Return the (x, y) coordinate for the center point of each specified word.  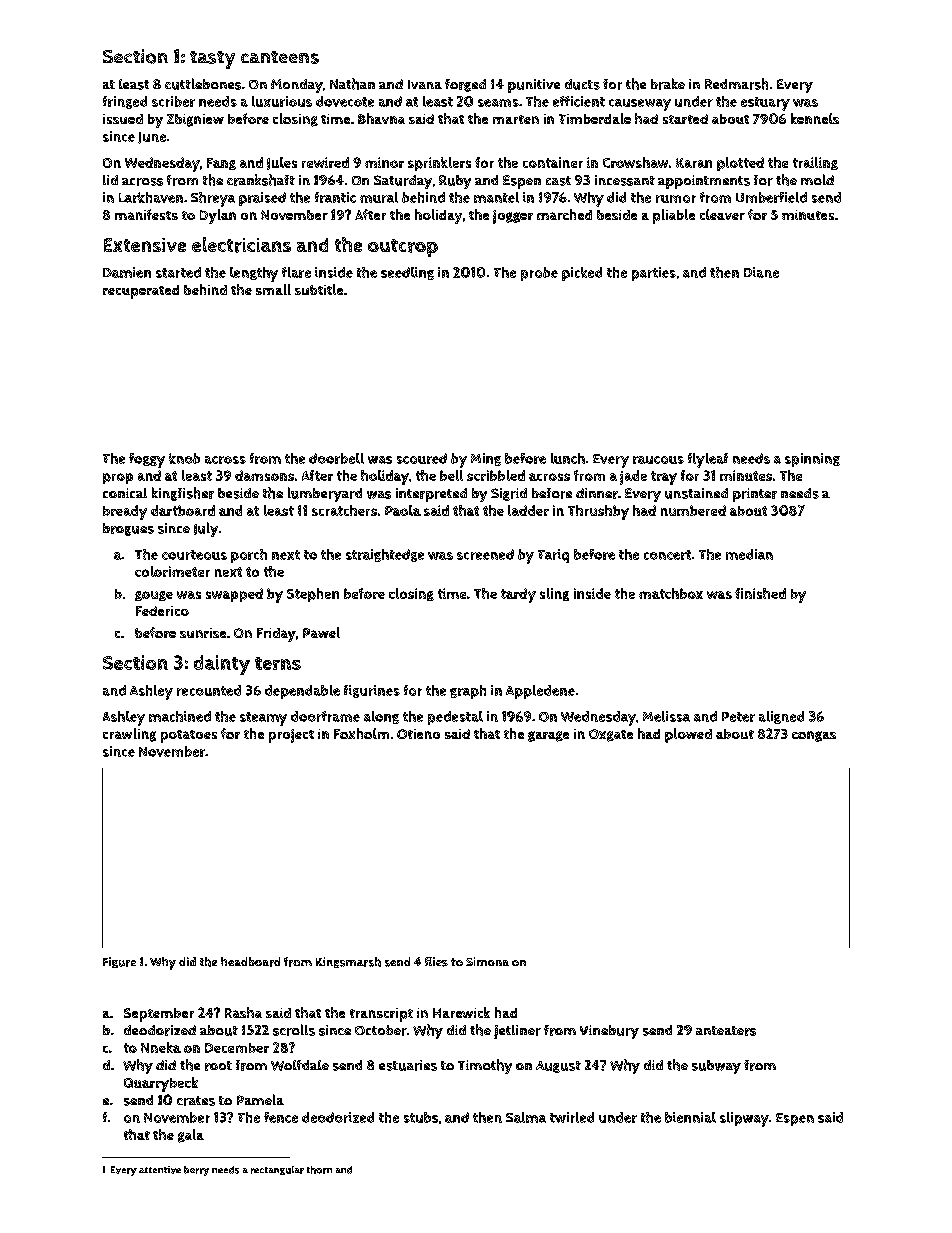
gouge (154, 596)
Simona (487, 961)
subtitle (319, 289)
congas (814, 736)
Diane (761, 272)
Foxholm (361, 733)
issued (123, 119)
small (273, 289)
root (218, 1066)
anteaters (726, 1031)
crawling (129, 735)
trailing (815, 163)
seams (498, 103)
